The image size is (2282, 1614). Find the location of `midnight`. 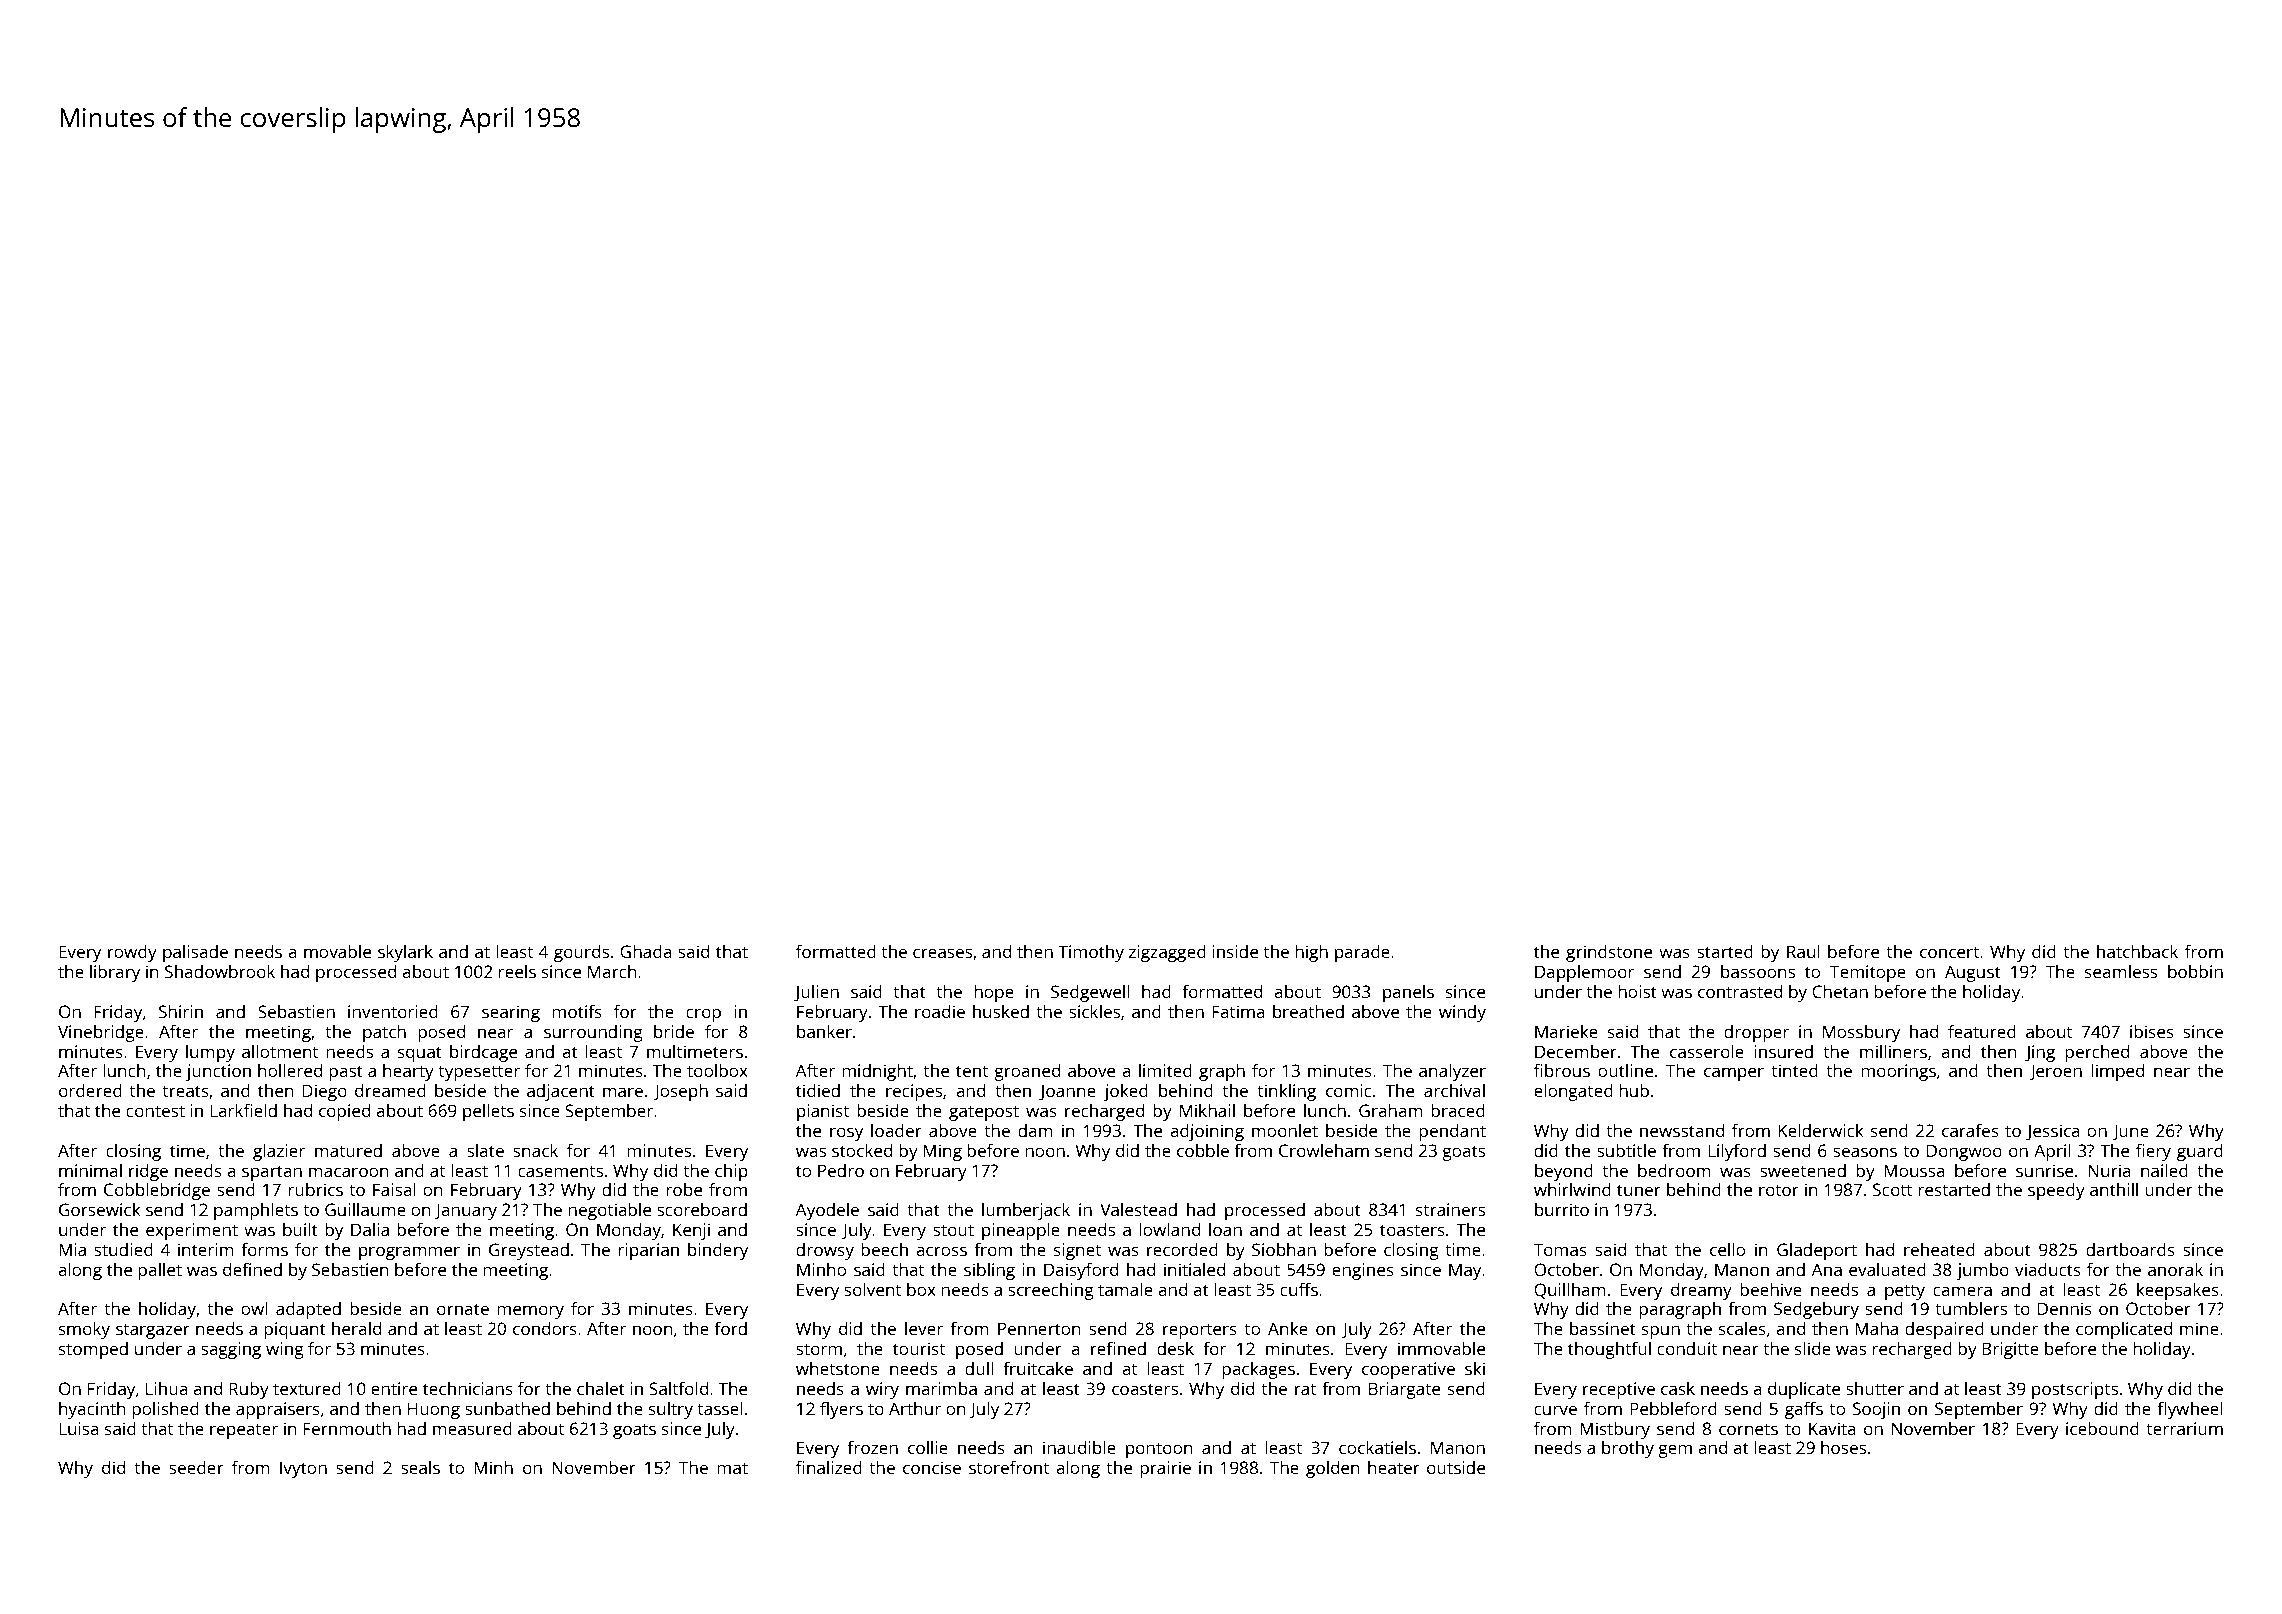

midnight is located at coordinates (877, 1072).
